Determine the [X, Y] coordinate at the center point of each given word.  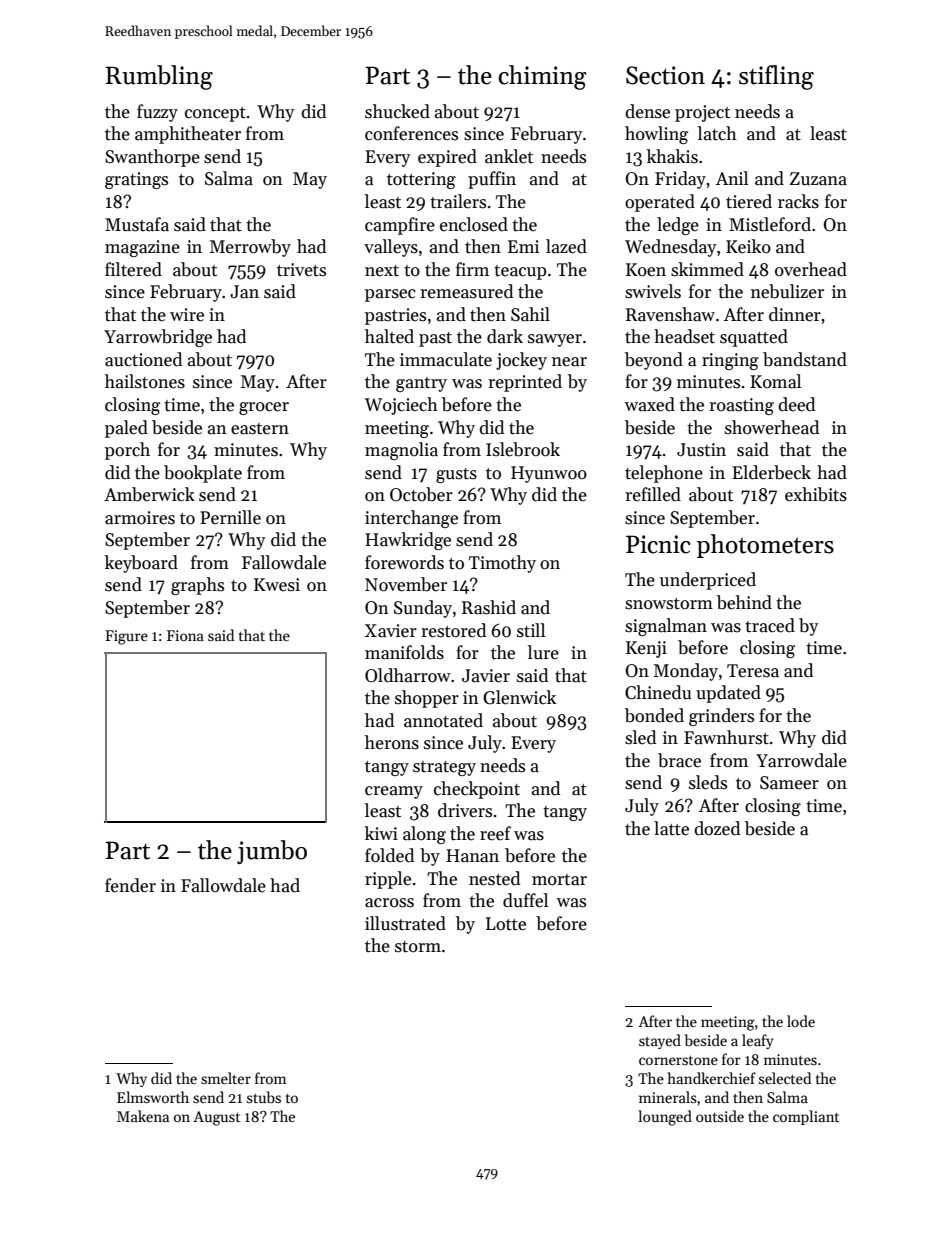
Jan [244, 292]
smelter [226, 1078]
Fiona [185, 635]
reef [495, 833]
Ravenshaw [670, 314]
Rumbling [159, 77]
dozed [717, 828]
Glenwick [519, 697]
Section [665, 75]
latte [671, 828]
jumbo [272, 852]
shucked [397, 111]
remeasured [466, 291]
